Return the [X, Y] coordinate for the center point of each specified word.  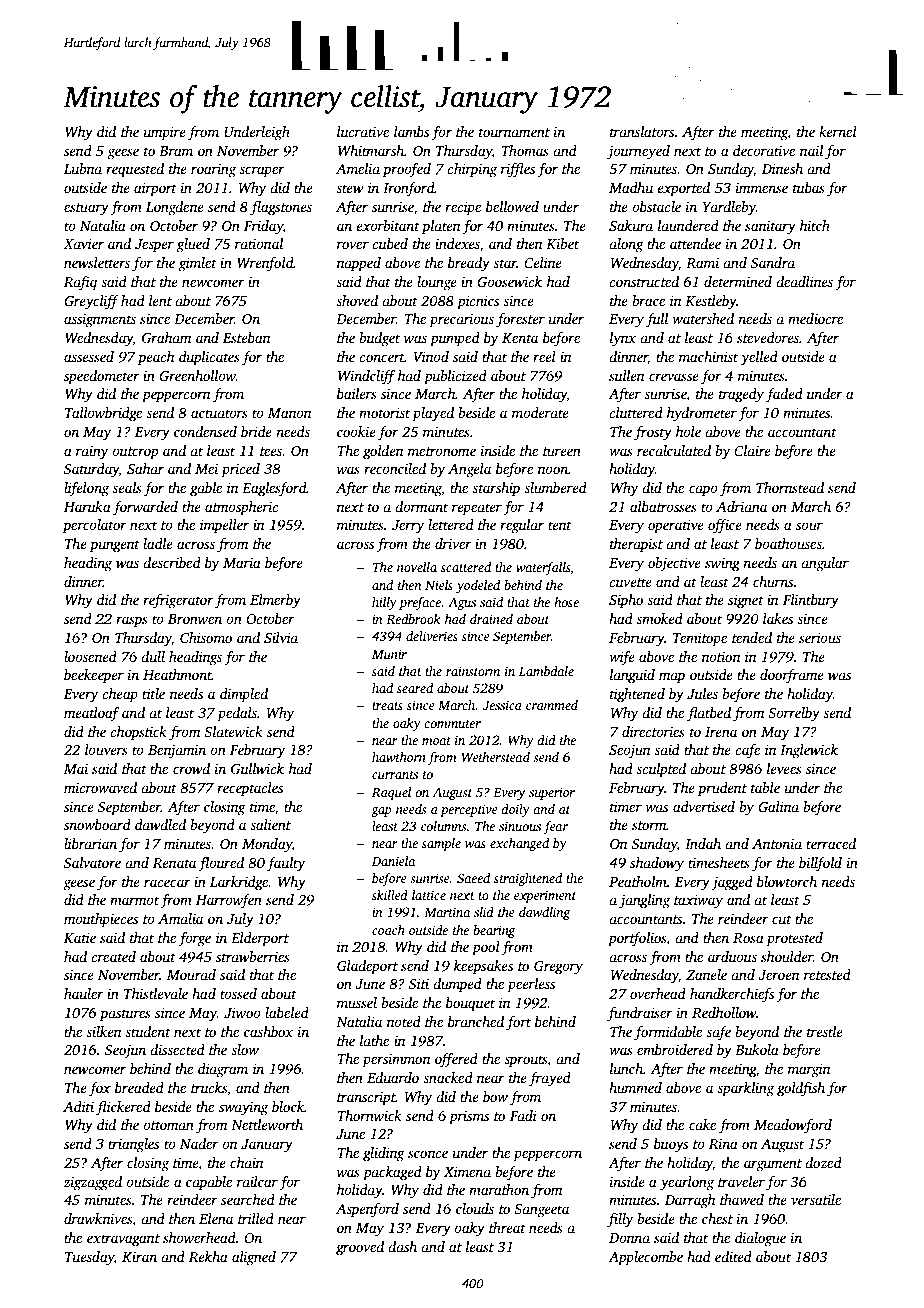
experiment [545, 896]
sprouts [526, 1061]
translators [642, 131]
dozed [823, 1162]
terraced [831, 843]
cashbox [269, 1031]
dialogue [760, 1239]
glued [193, 245]
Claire [752, 450]
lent [160, 300]
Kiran [139, 1257]
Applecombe [645, 1258]
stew [350, 188]
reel [544, 356]
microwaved [100, 787]
